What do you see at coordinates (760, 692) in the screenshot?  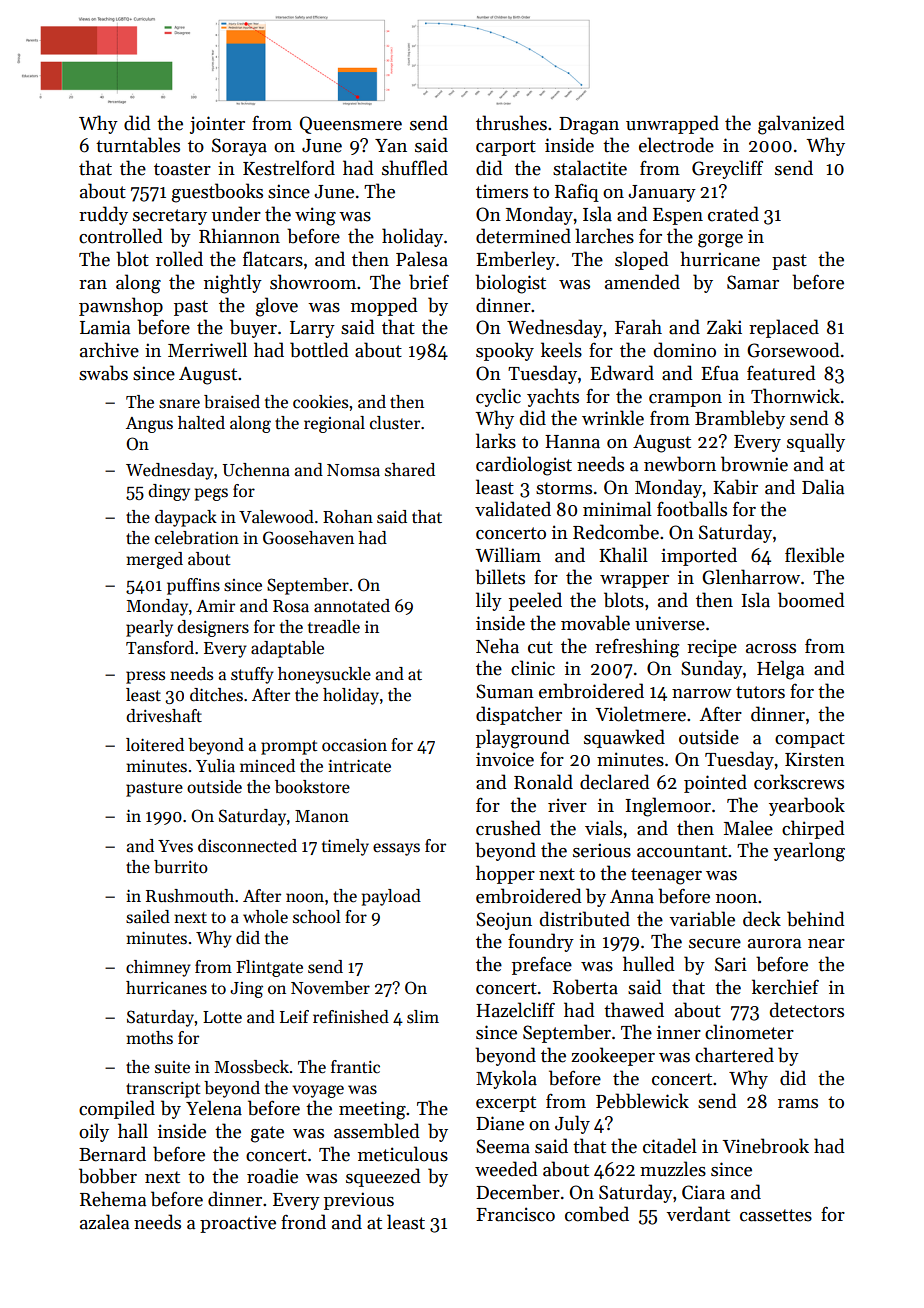 I see `tutors` at bounding box center [760, 692].
